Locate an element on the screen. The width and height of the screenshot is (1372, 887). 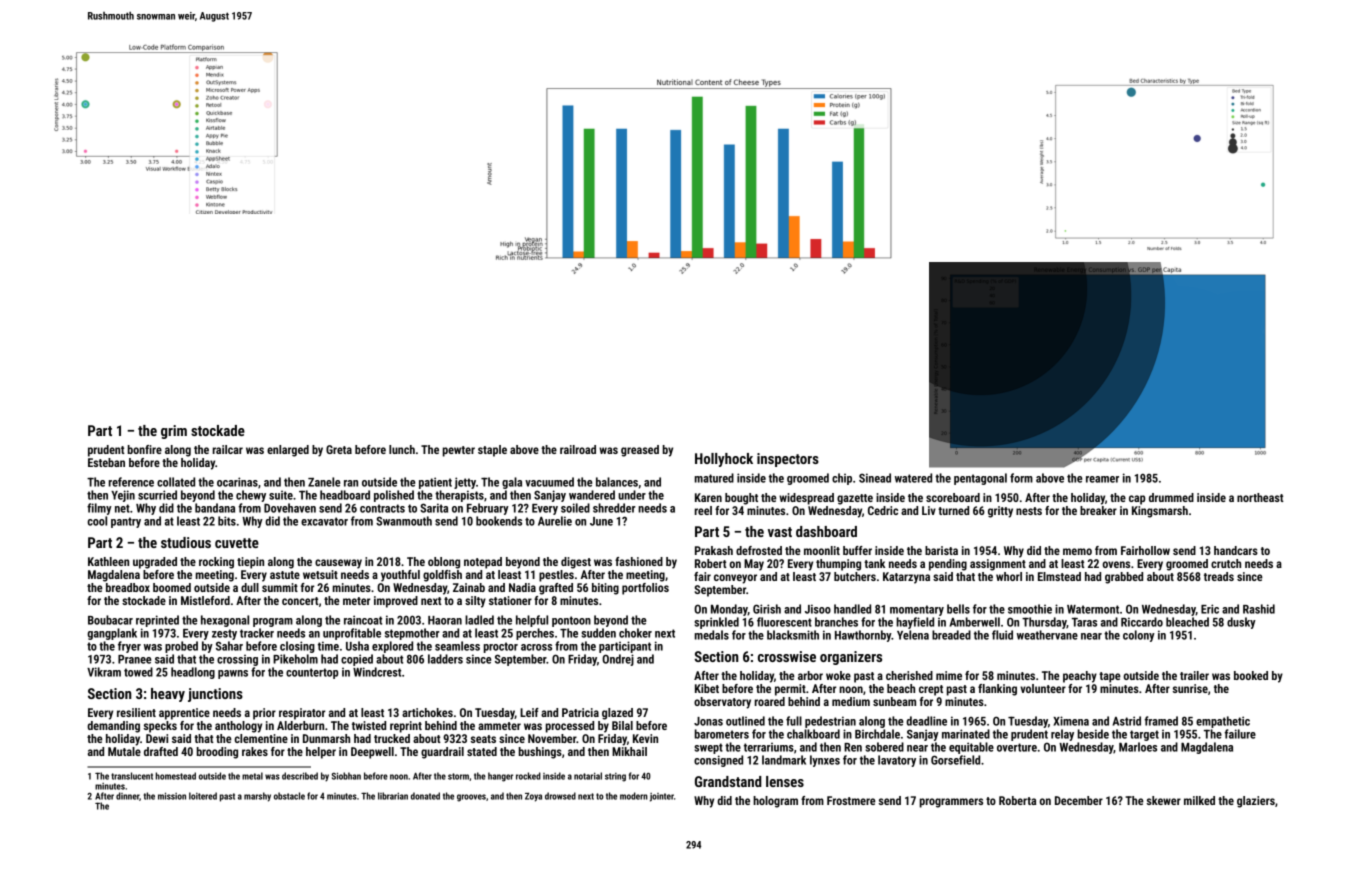
tiepin is located at coordinates (250, 563).
